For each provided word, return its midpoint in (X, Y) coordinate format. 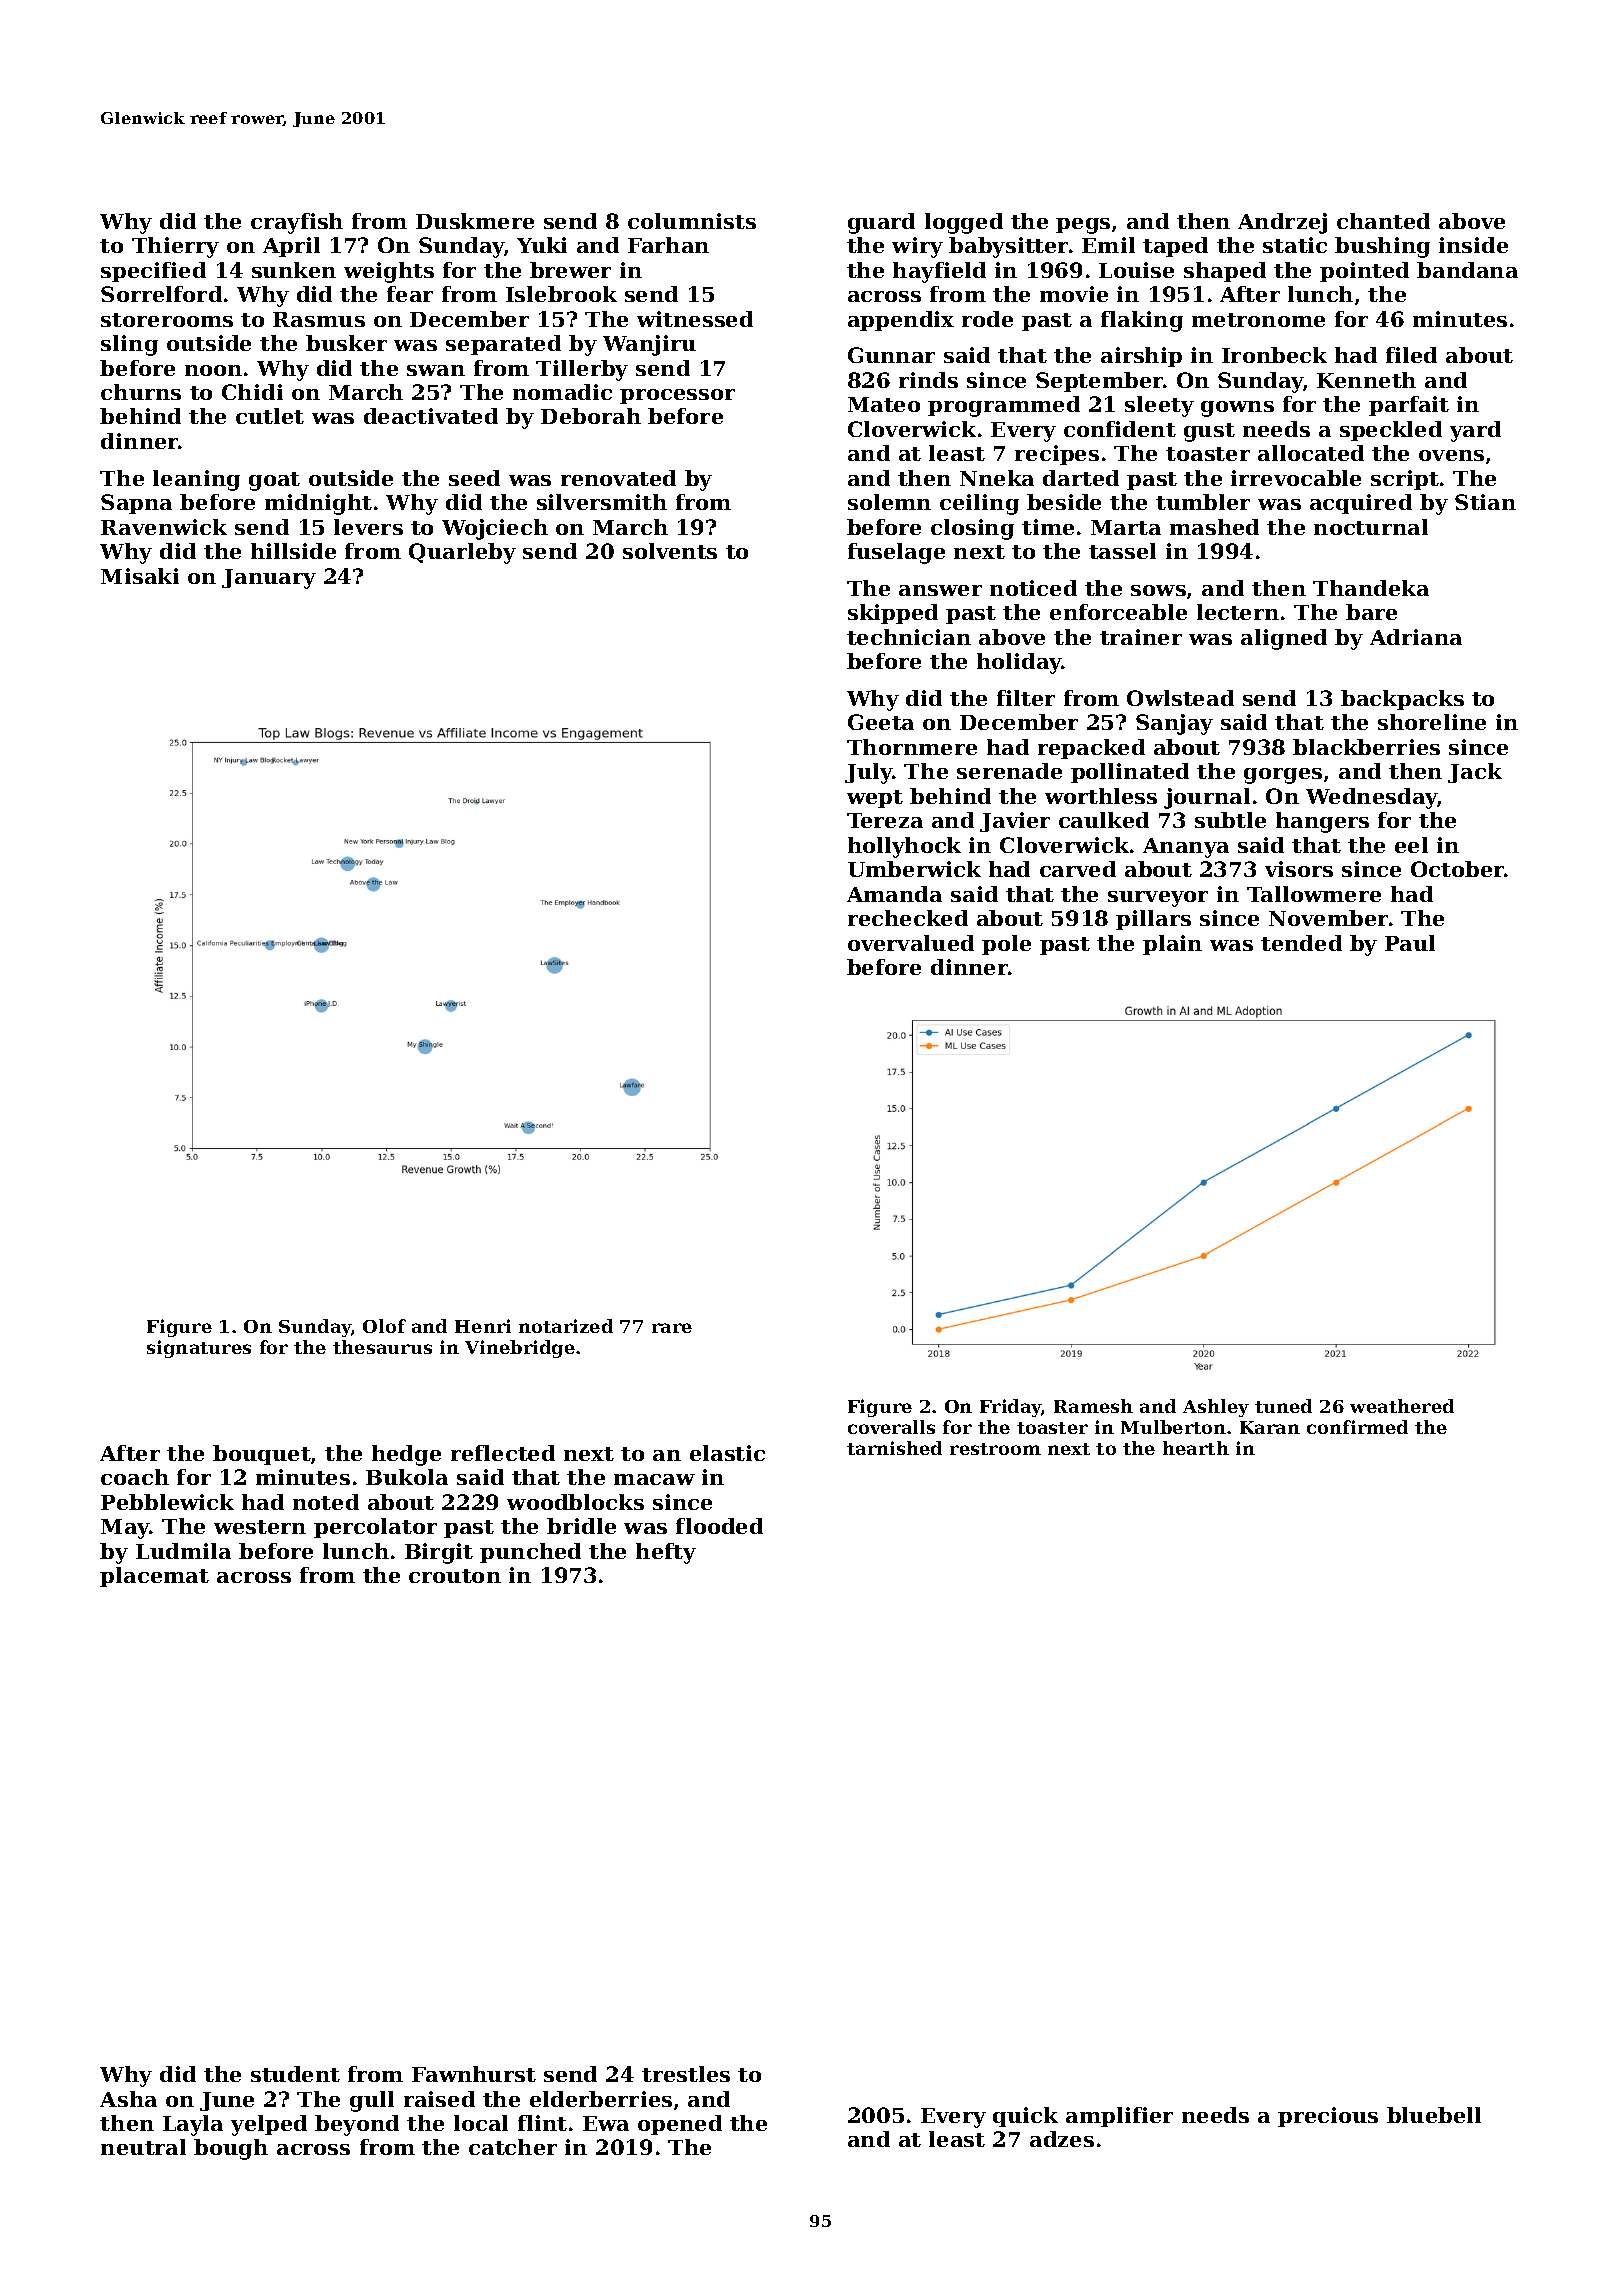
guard (881, 223)
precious (1328, 2117)
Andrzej (1282, 223)
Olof (384, 1326)
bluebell (1434, 2115)
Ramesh (1093, 1406)
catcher (513, 2147)
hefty (666, 1553)
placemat (154, 1577)
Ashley (1216, 1408)
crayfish (297, 223)
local (481, 2123)
